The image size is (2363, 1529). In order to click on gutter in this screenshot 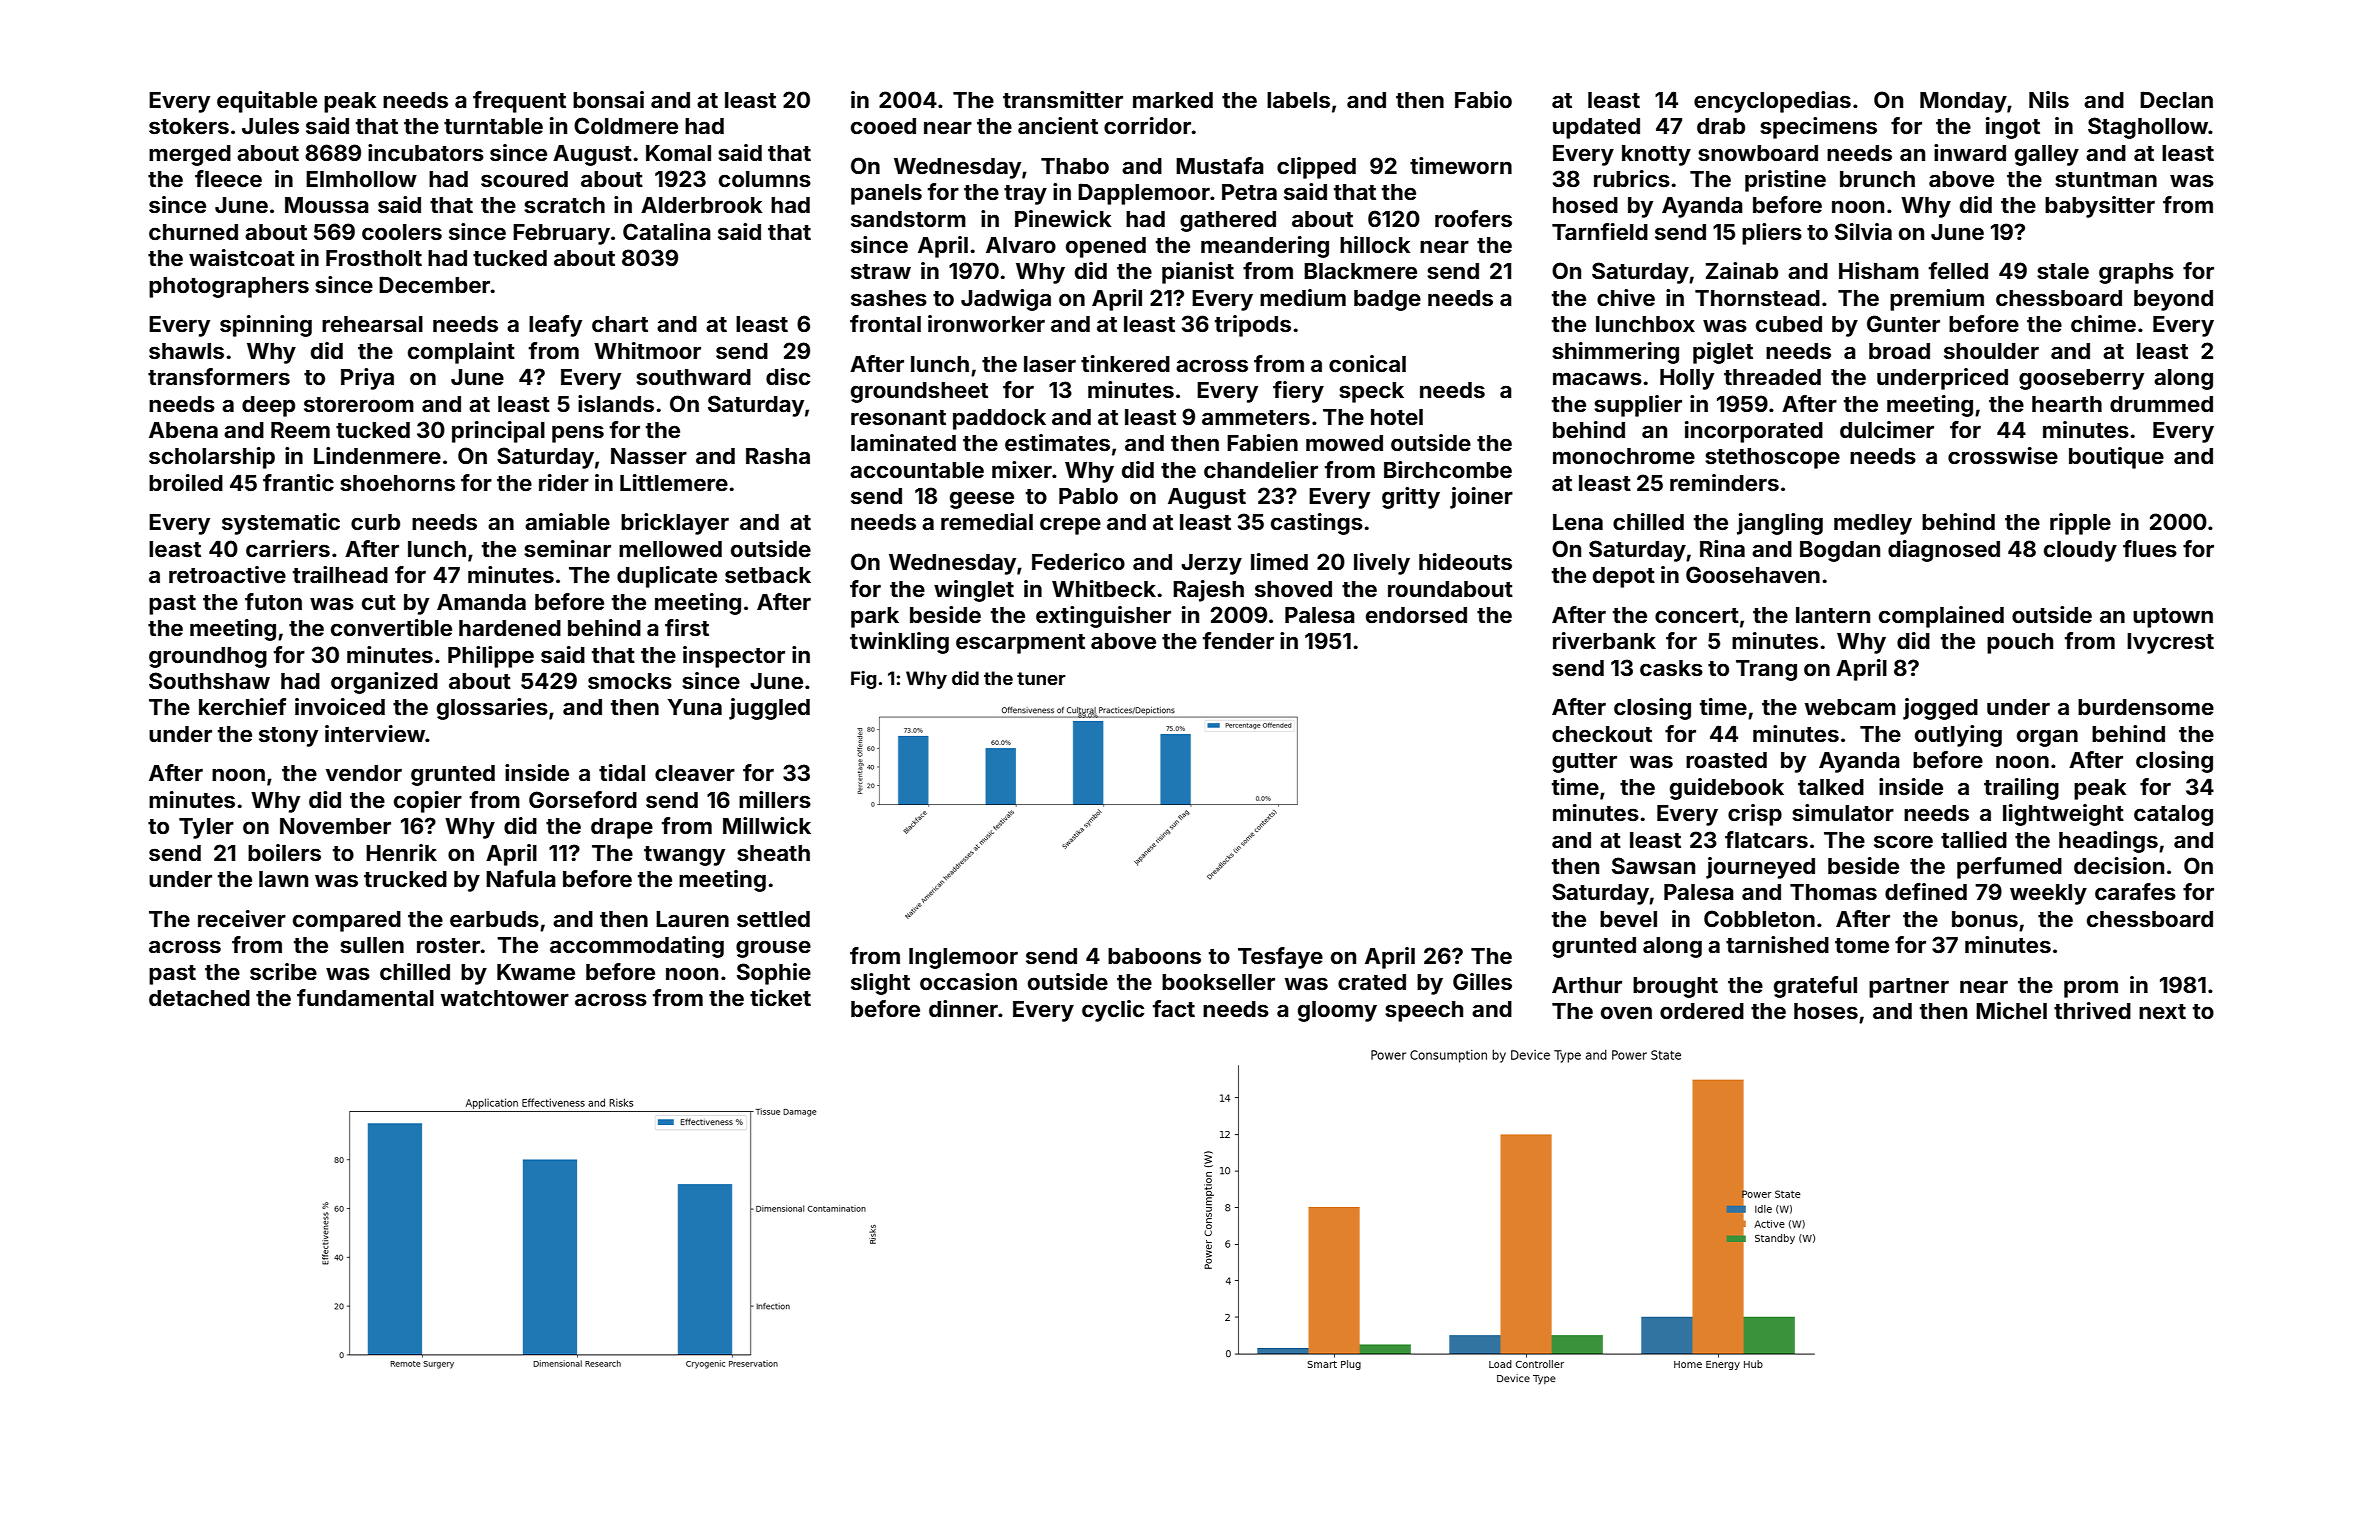, I will do `click(1584, 763)`.
